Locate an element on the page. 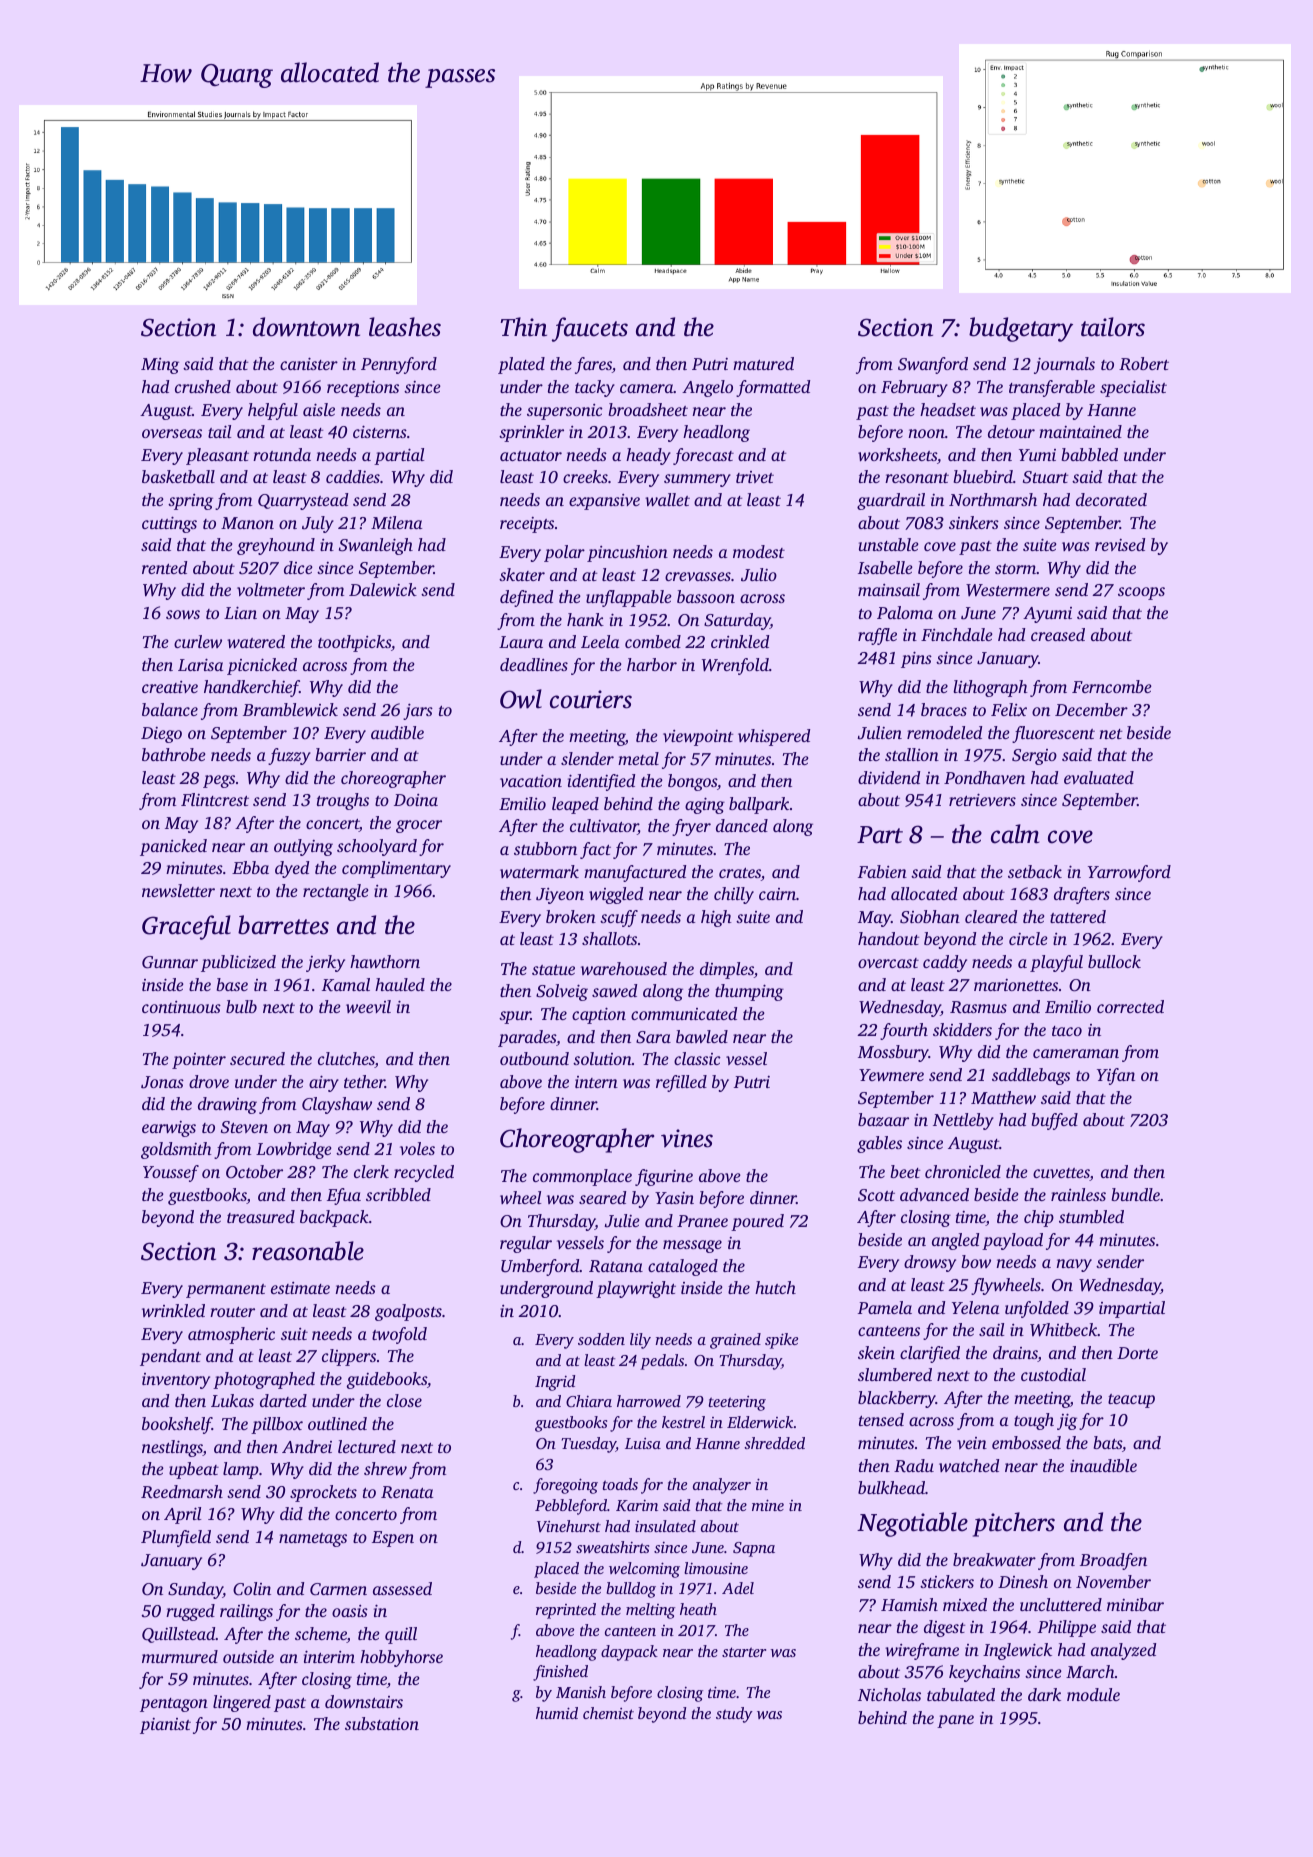  Doina is located at coordinates (416, 800).
